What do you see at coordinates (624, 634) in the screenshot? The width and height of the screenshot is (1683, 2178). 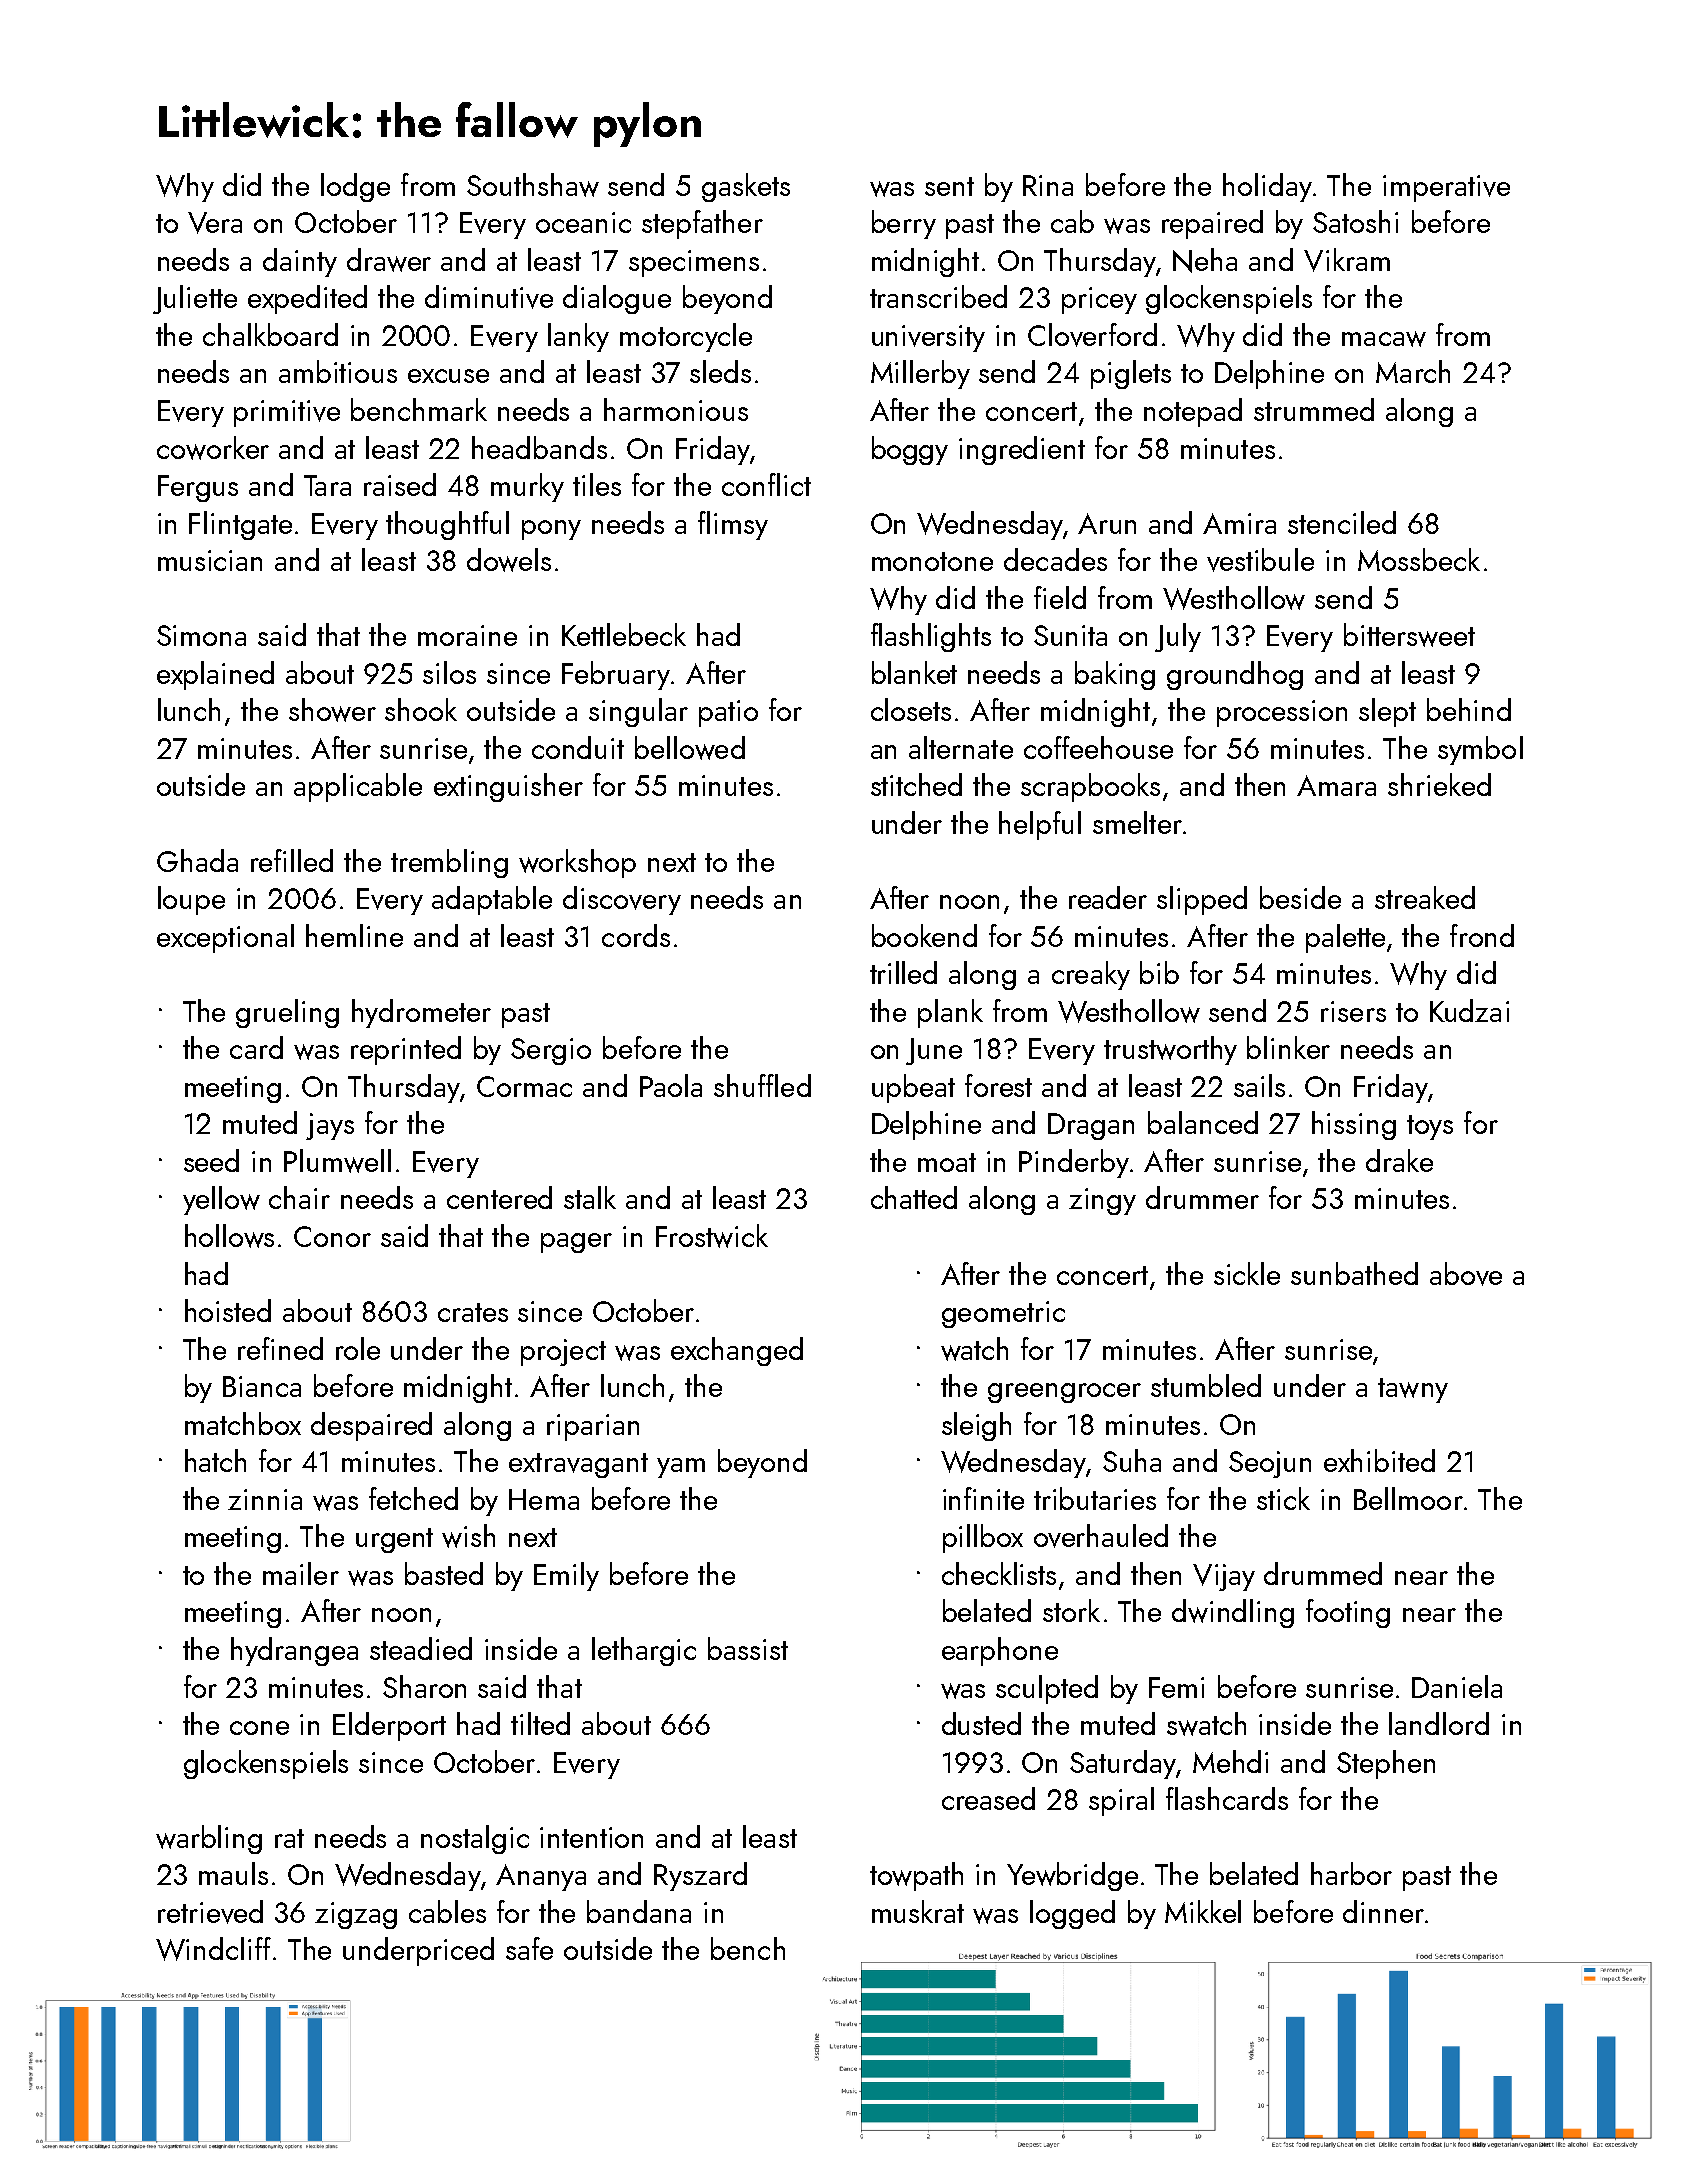 I see `Kettlebeck` at bounding box center [624, 634].
